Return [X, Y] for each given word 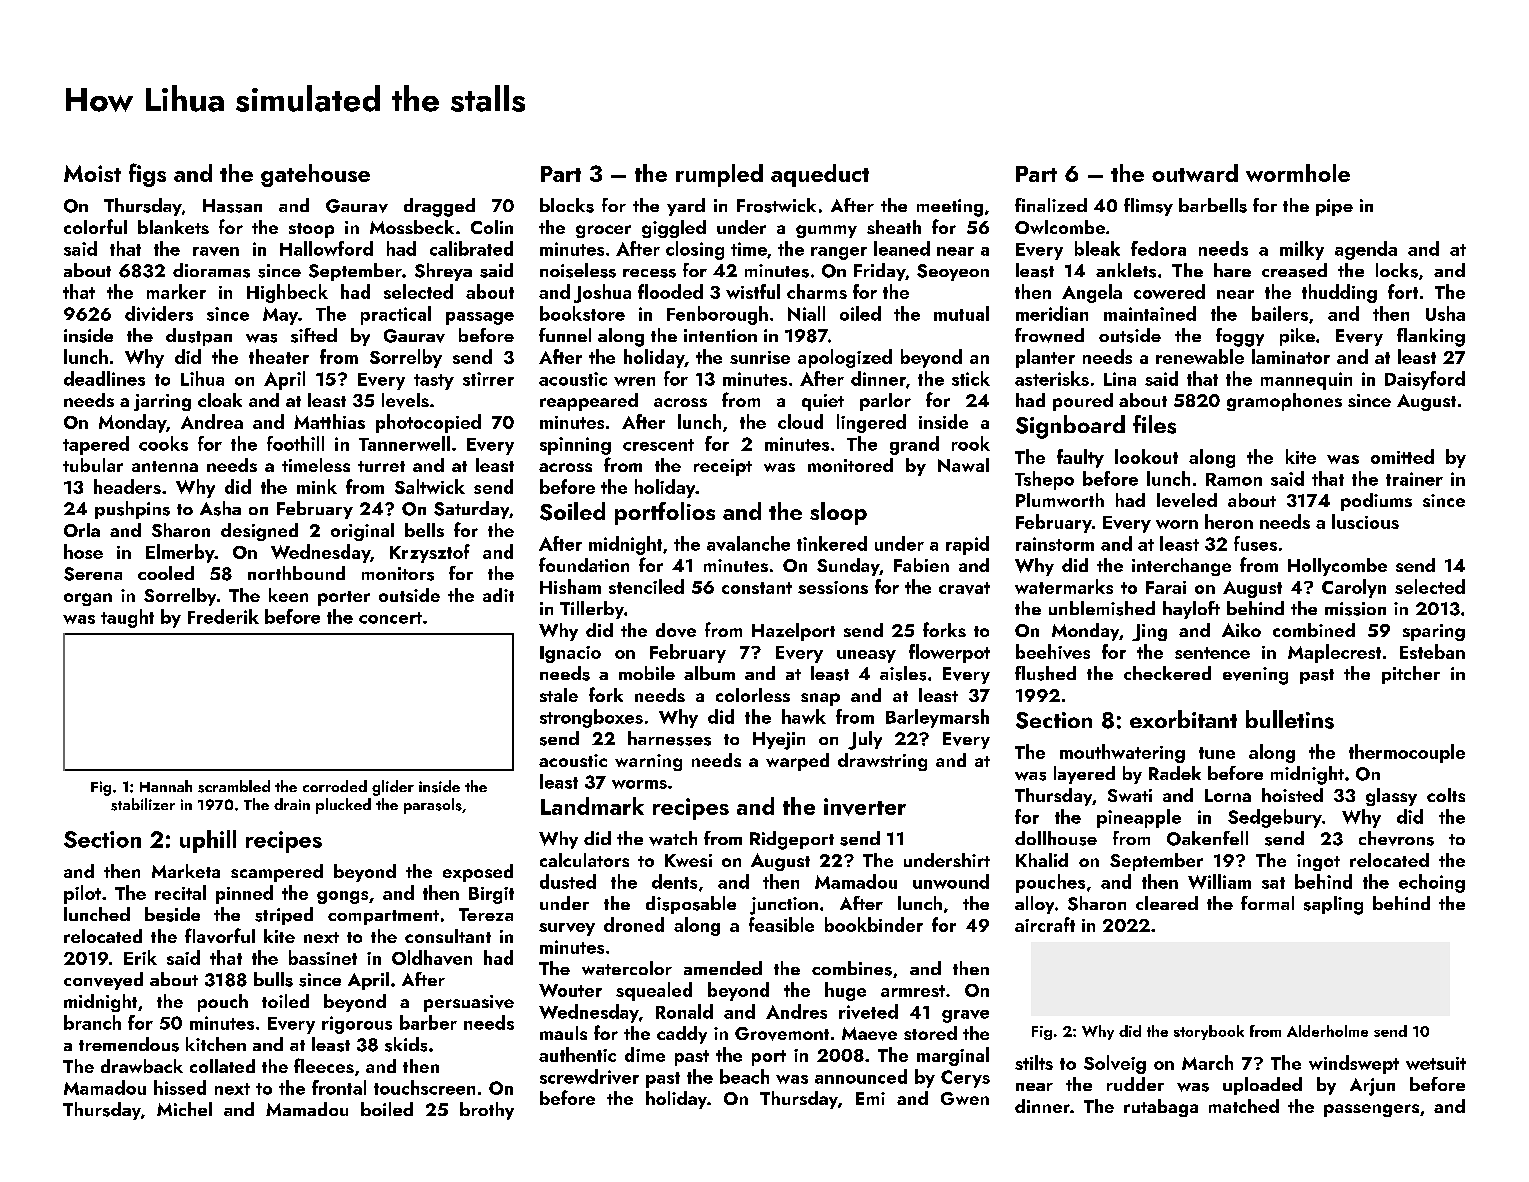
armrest [913, 991]
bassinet [323, 957]
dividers [159, 313]
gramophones [1284, 402]
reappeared [589, 402]
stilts [1034, 1062]
